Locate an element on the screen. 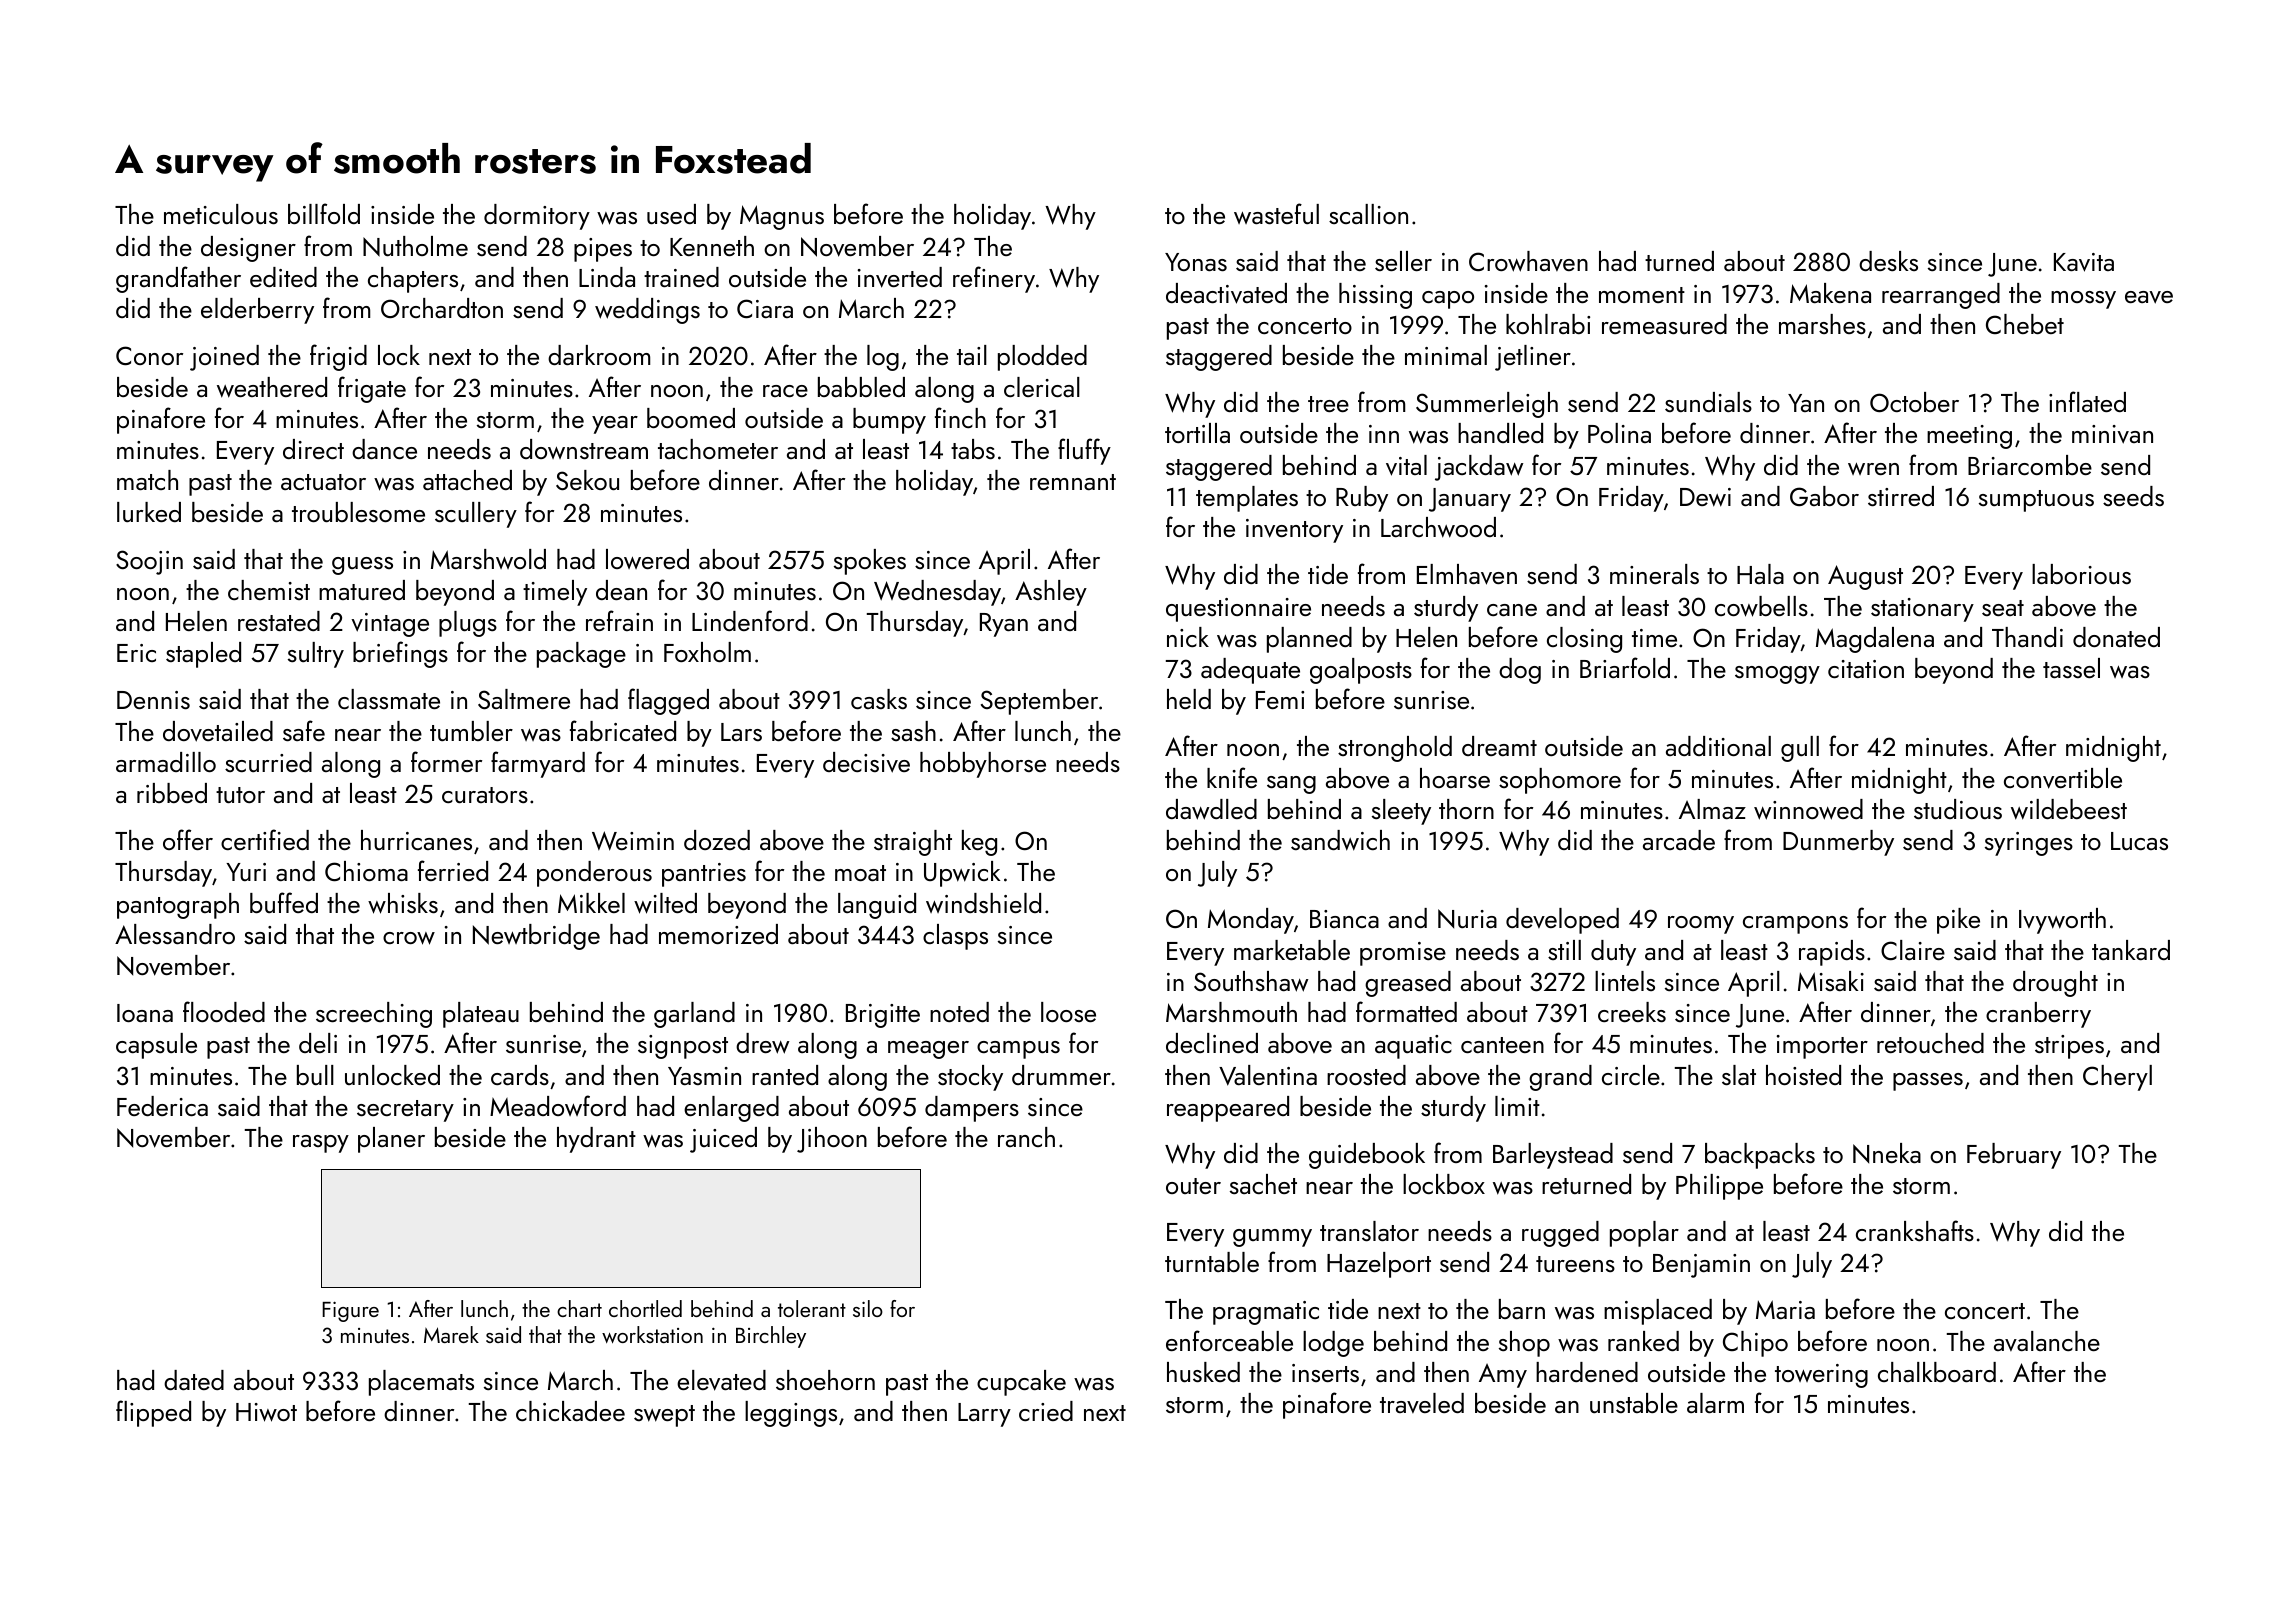 This screenshot has height=1620, width=2292. offer is located at coordinates (188, 839).
